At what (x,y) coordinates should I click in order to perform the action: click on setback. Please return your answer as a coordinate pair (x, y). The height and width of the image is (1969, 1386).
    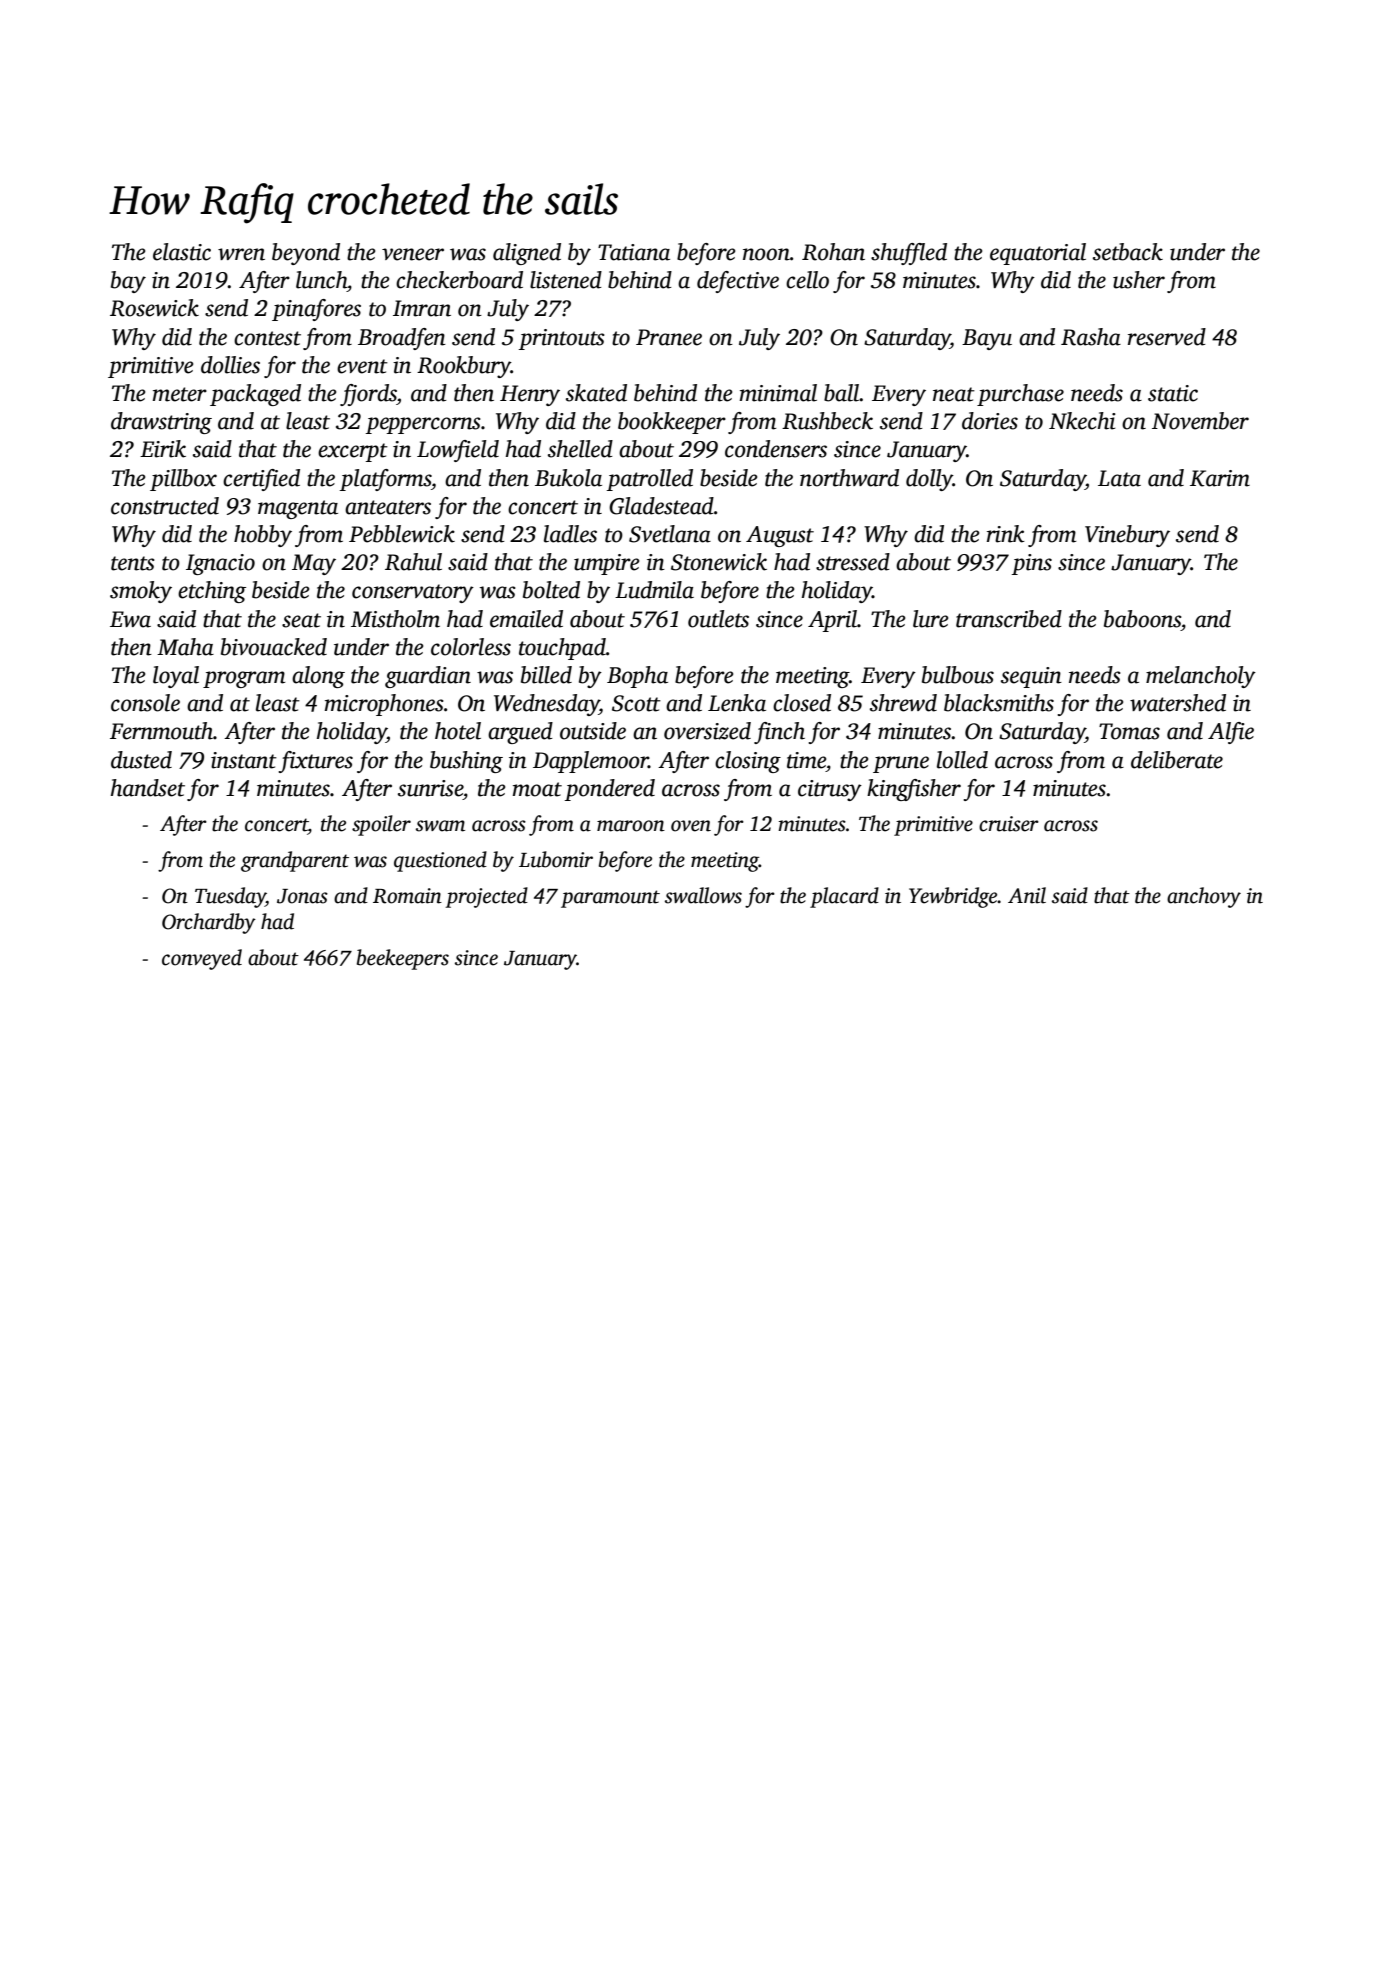
    Looking at the image, I should click on (1128, 252).
